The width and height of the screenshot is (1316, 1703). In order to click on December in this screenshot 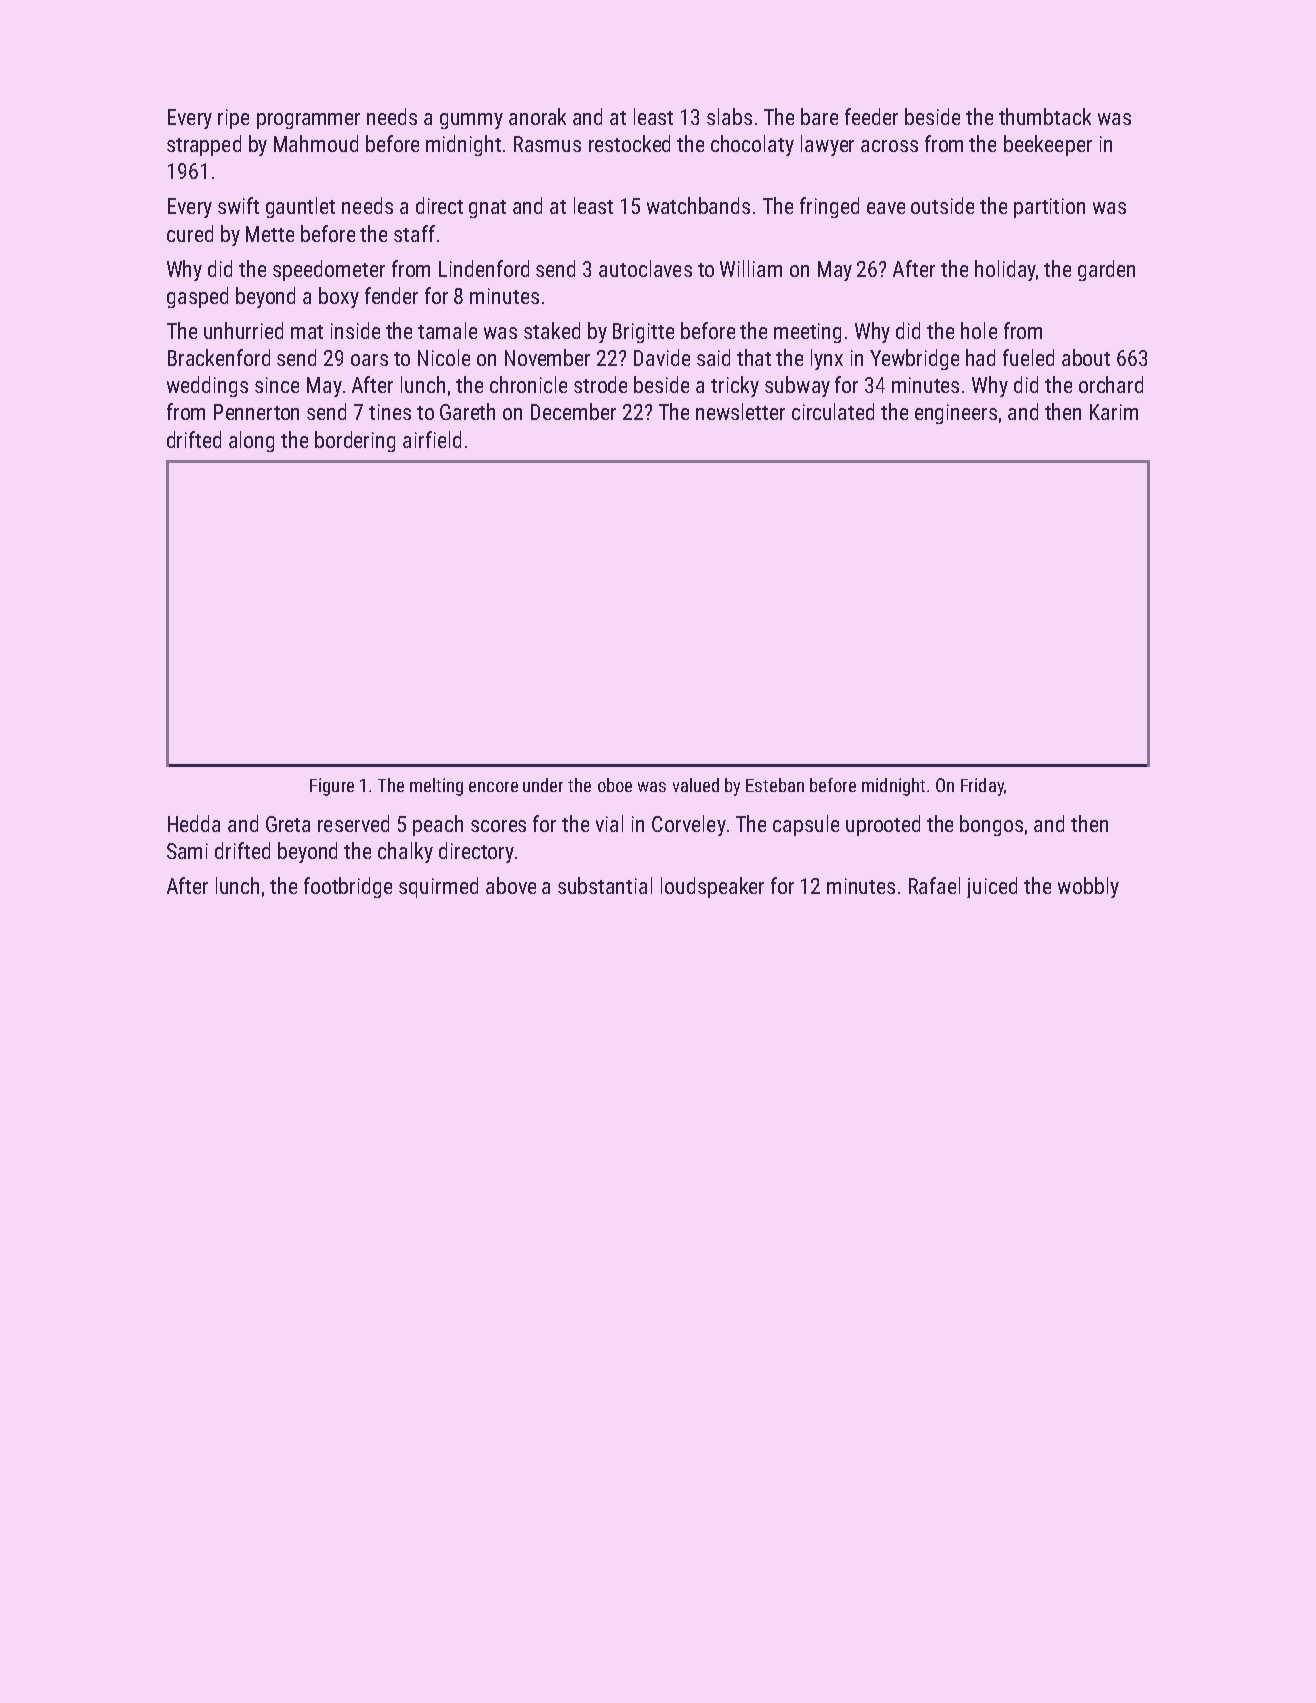, I will do `click(573, 411)`.
